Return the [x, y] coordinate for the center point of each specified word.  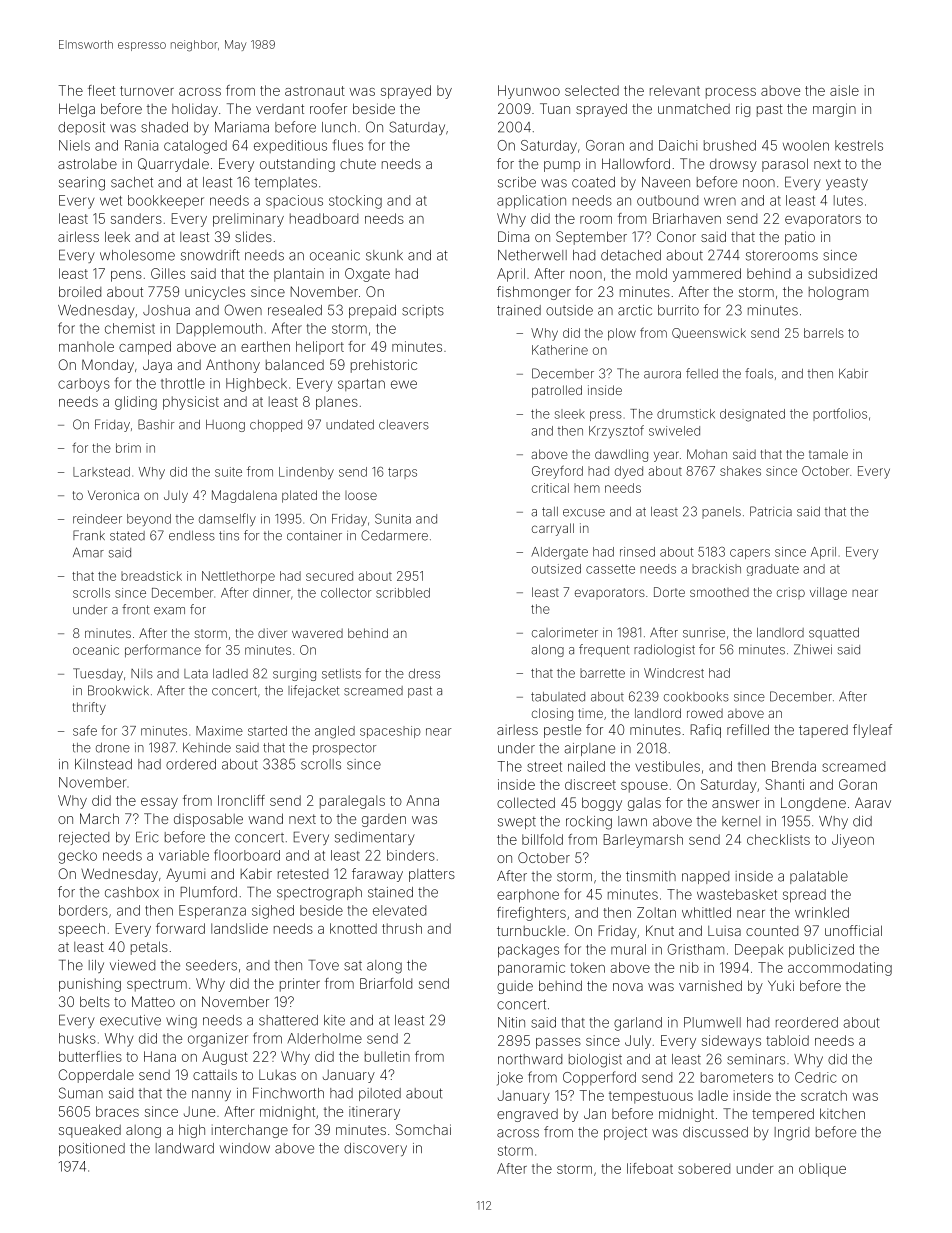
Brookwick [118, 690]
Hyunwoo [529, 92]
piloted [380, 1094]
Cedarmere [394, 535]
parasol [785, 165]
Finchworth [288, 1093]
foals [759, 373]
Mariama [242, 127]
